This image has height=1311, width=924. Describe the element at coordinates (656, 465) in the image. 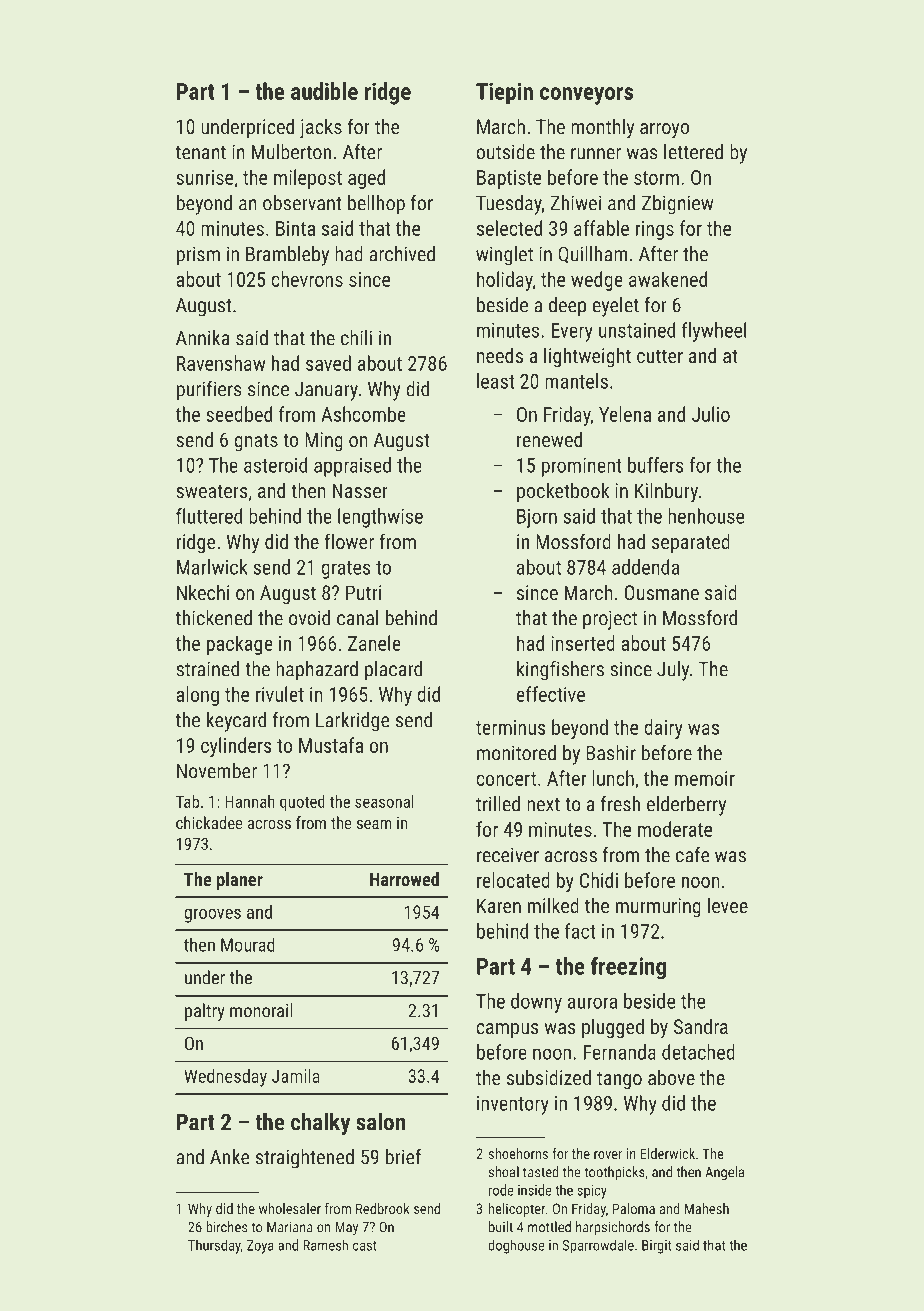

I see `buffers` at that location.
